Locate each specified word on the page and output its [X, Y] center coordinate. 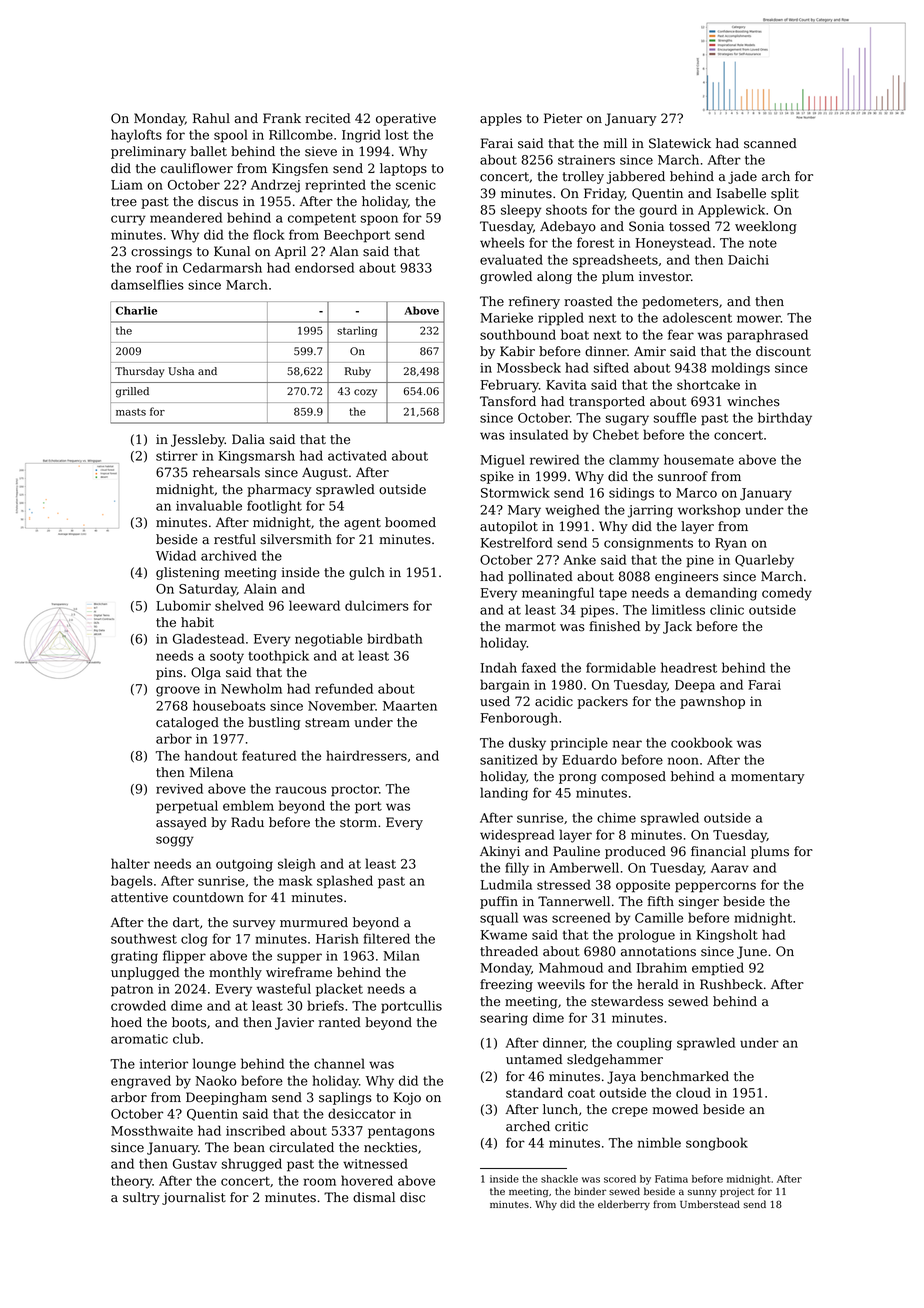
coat [581, 1093]
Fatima [671, 1179]
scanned [770, 143]
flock [269, 234]
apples [501, 119]
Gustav [195, 1164]
